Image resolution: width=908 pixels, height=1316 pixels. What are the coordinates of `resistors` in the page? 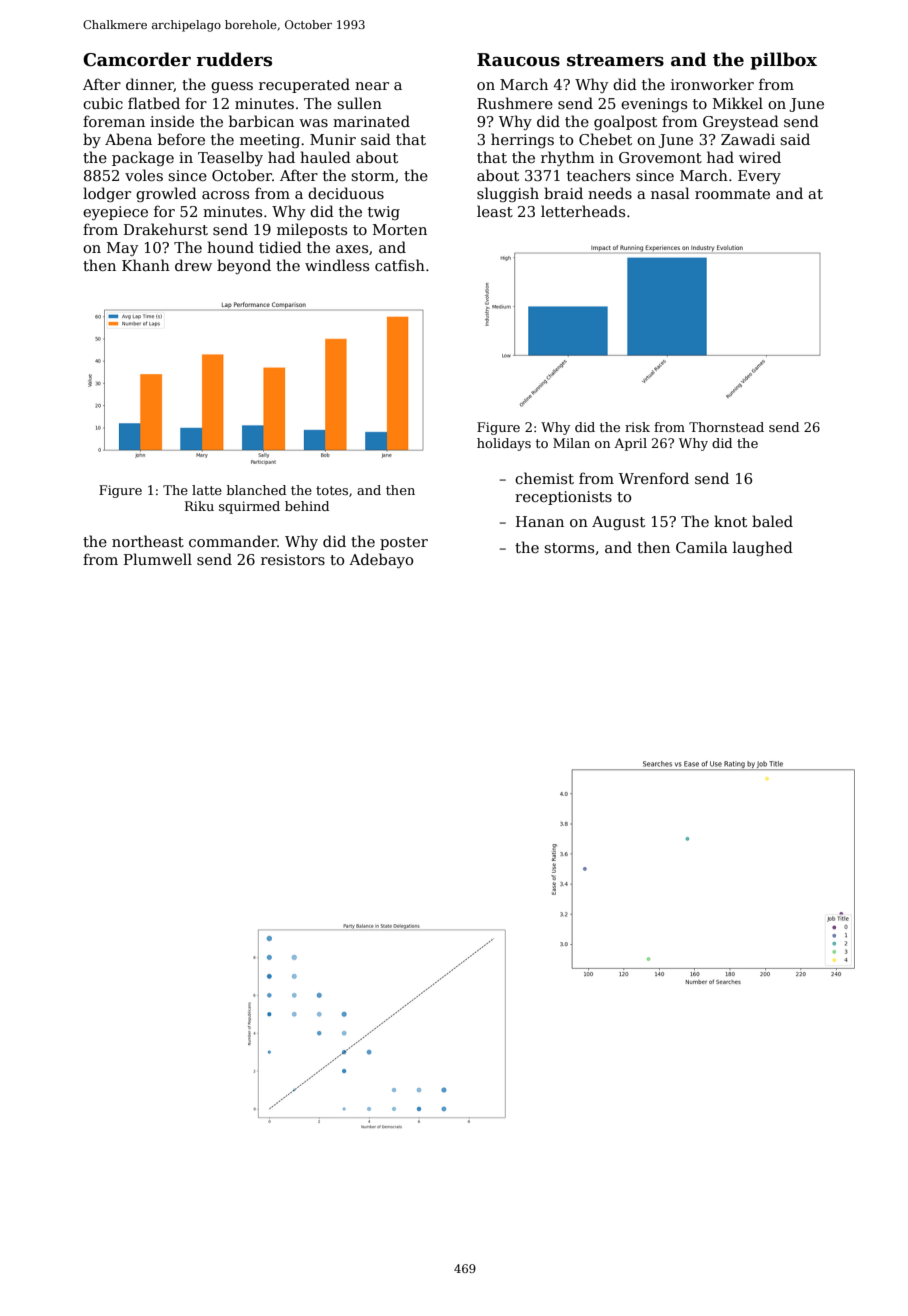 It's located at (293, 559).
